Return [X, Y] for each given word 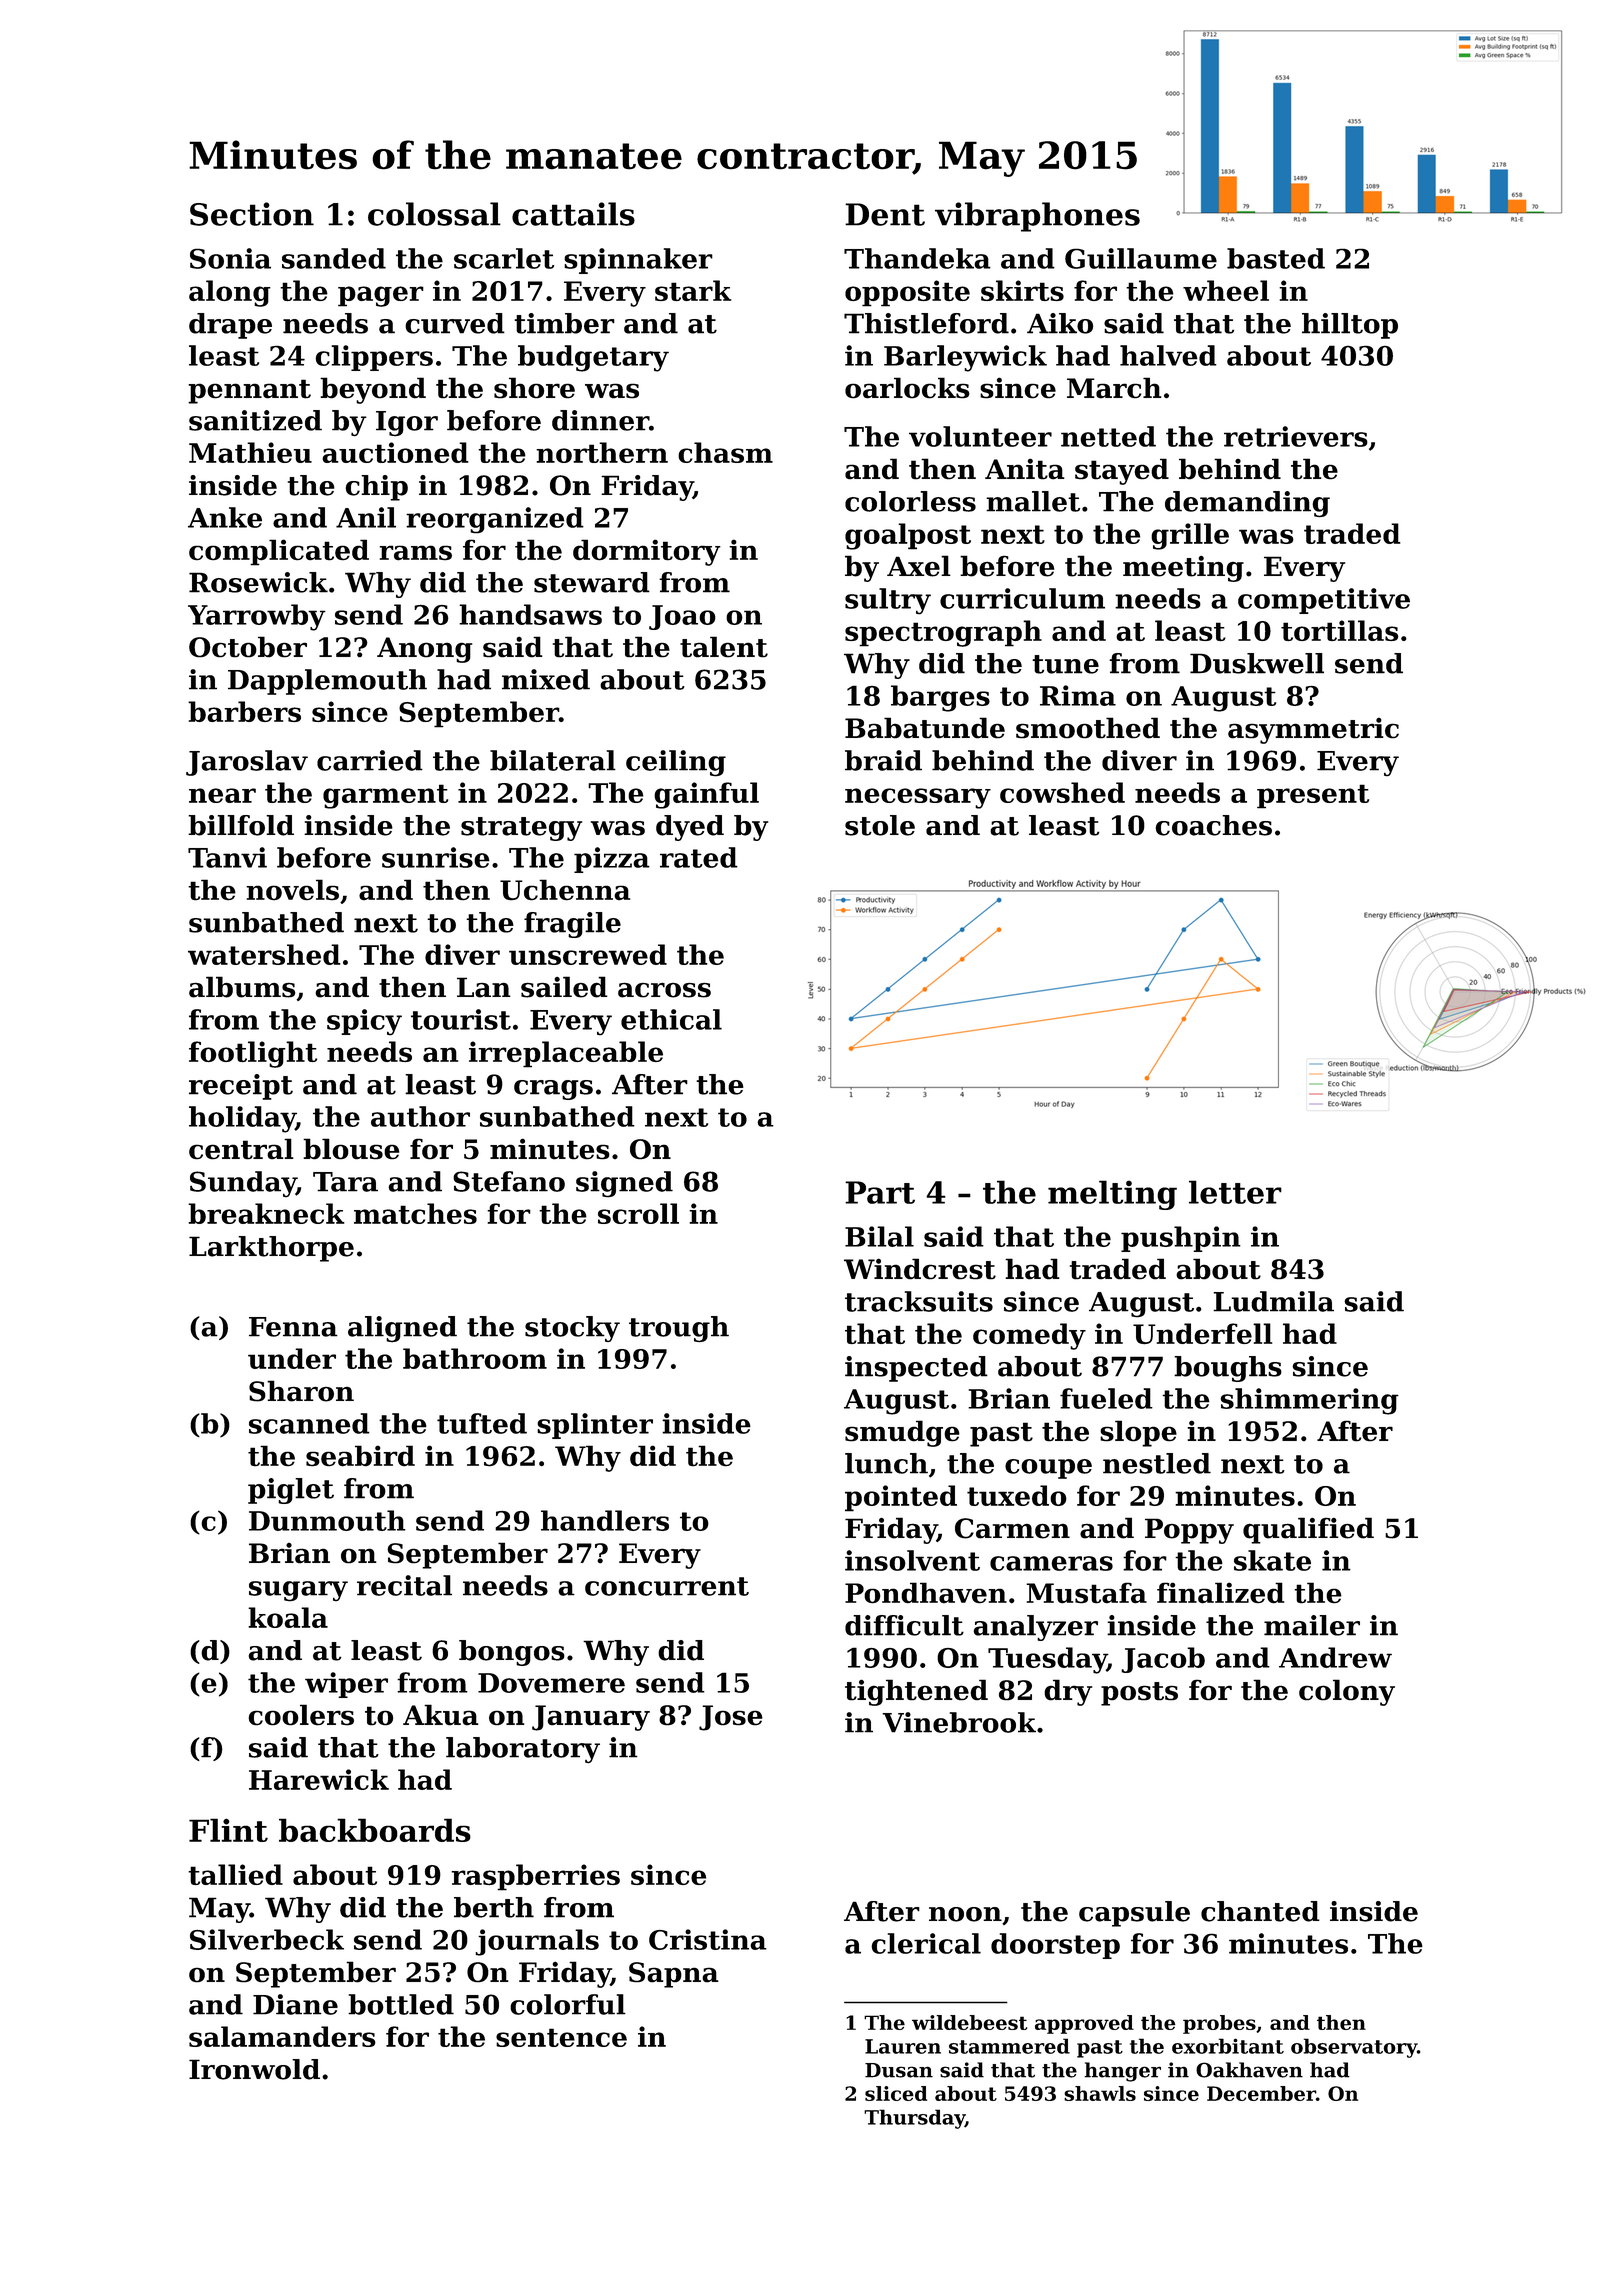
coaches [1213, 825]
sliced [896, 2093]
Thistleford [926, 323]
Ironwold [254, 2069]
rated [699, 857]
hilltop [1350, 326]
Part [880, 1192]
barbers [244, 711]
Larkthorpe [271, 1249]
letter [1235, 1192]
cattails [573, 214]
